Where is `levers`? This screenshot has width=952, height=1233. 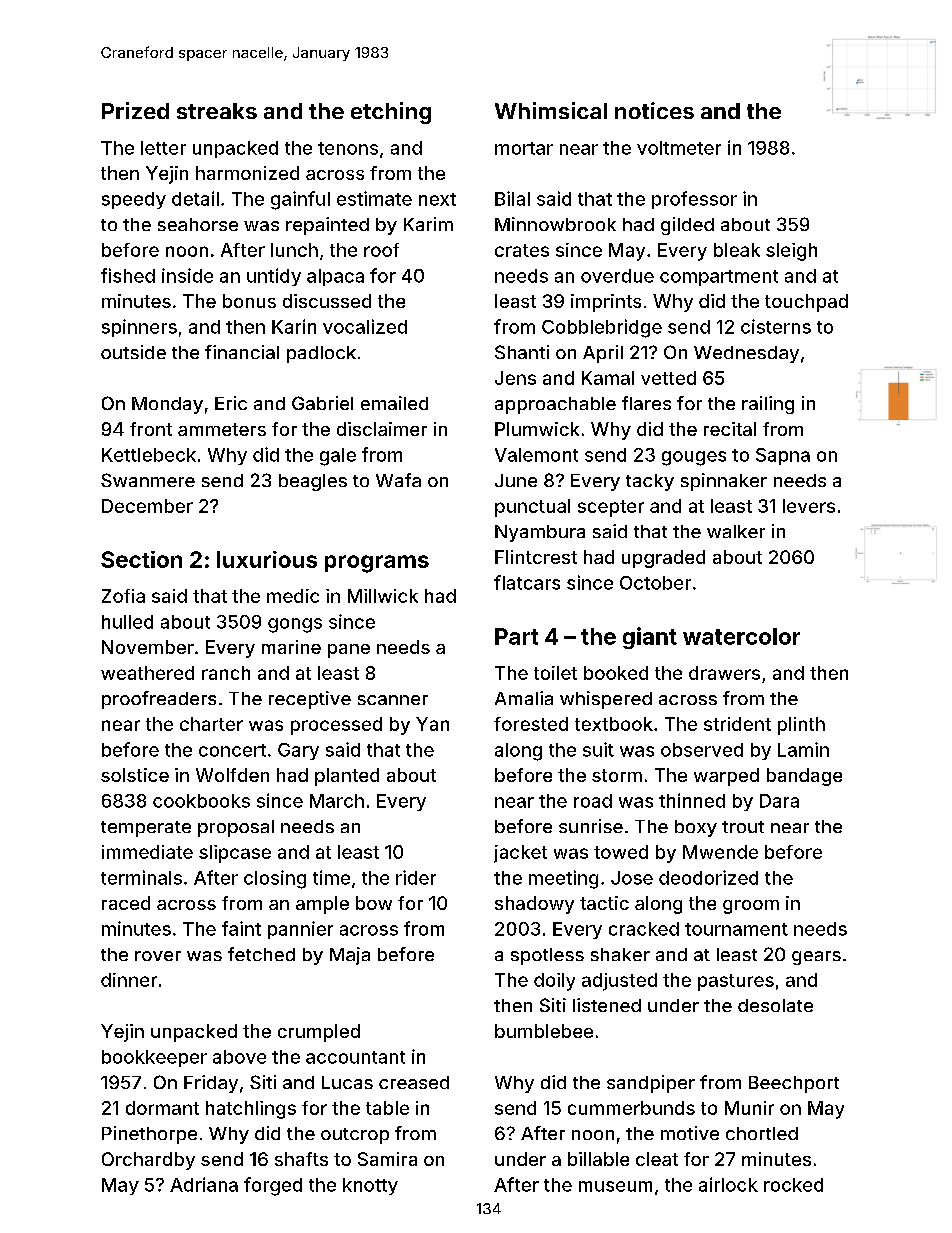 levers is located at coordinates (809, 506).
